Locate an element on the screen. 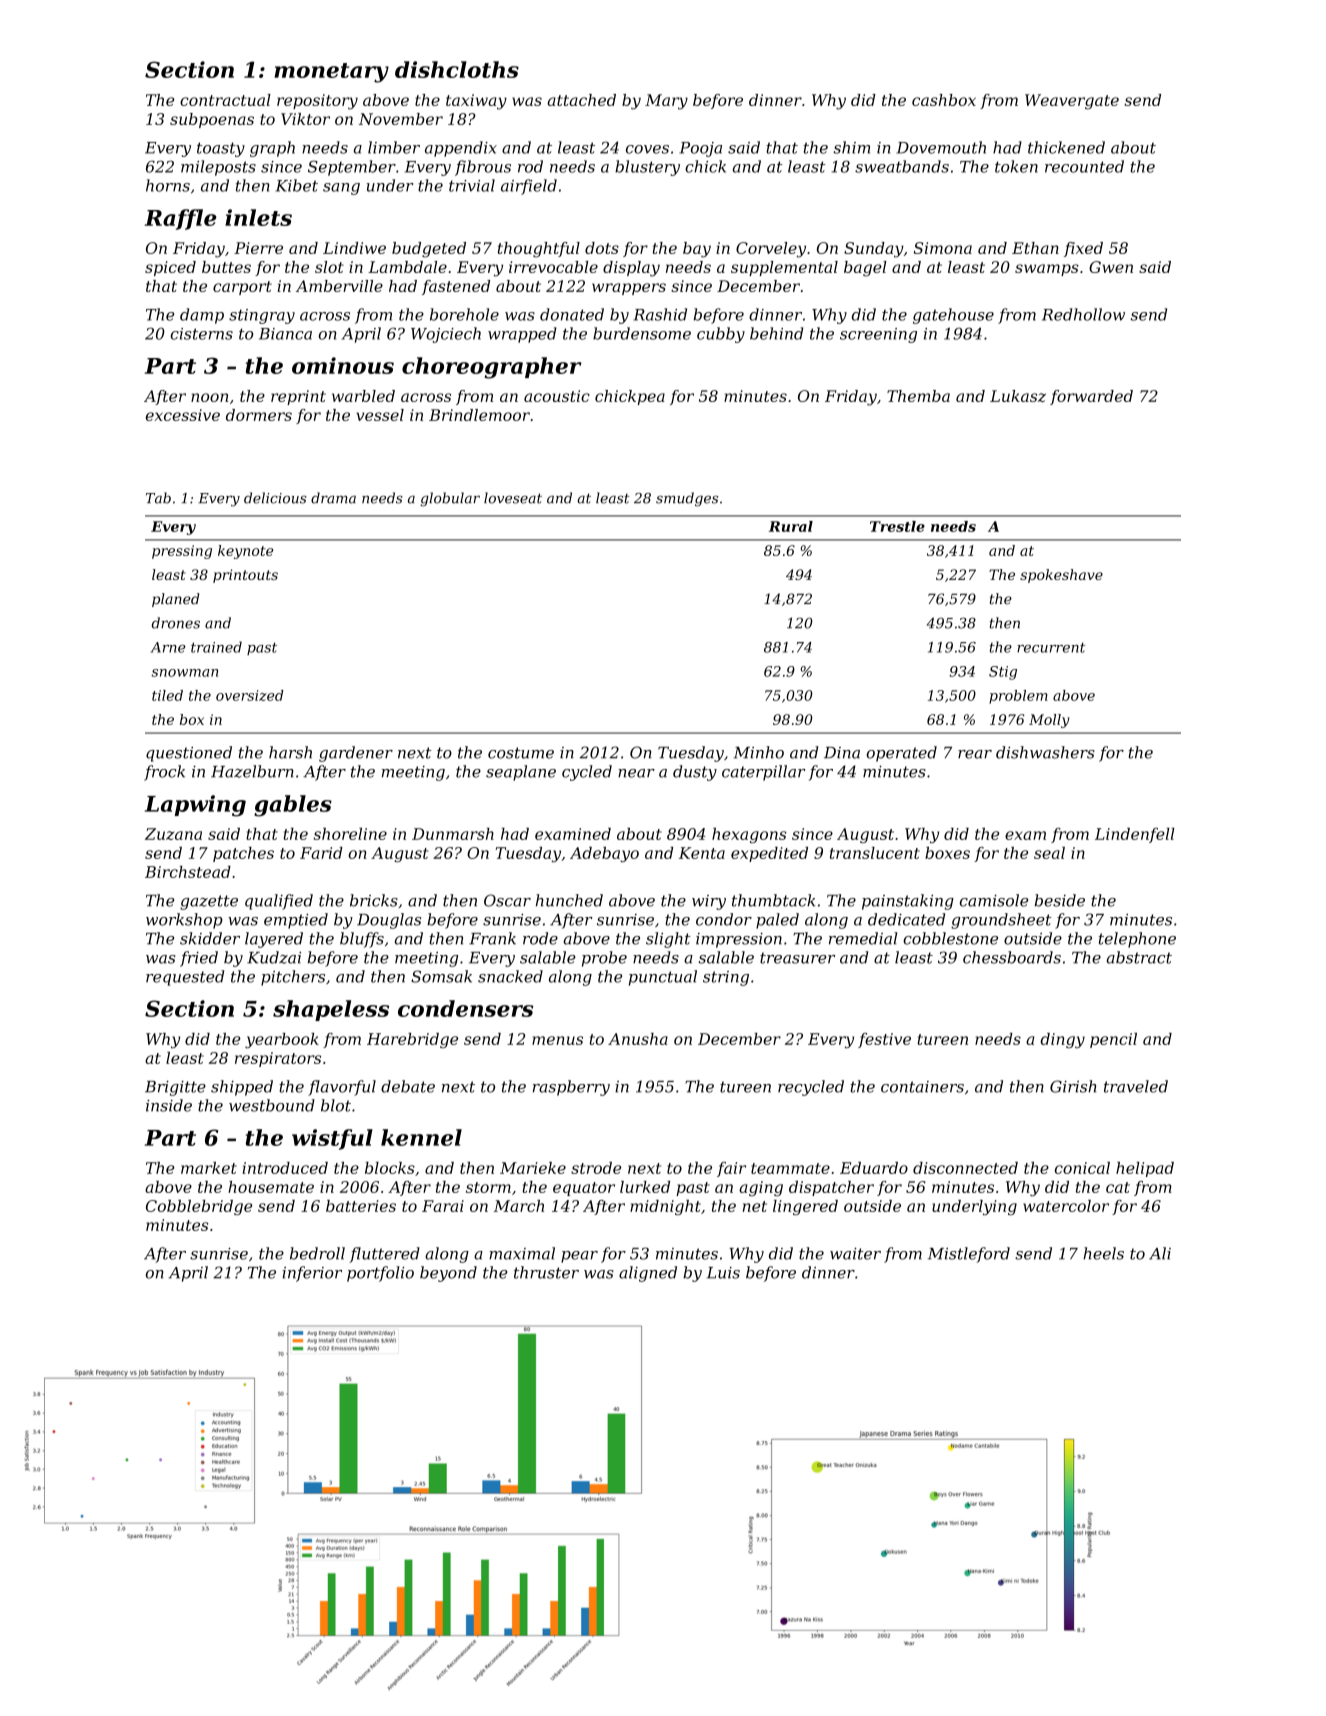 This screenshot has width=1326, height=1716. Brigitte is located at coordinates (175, 1088).
